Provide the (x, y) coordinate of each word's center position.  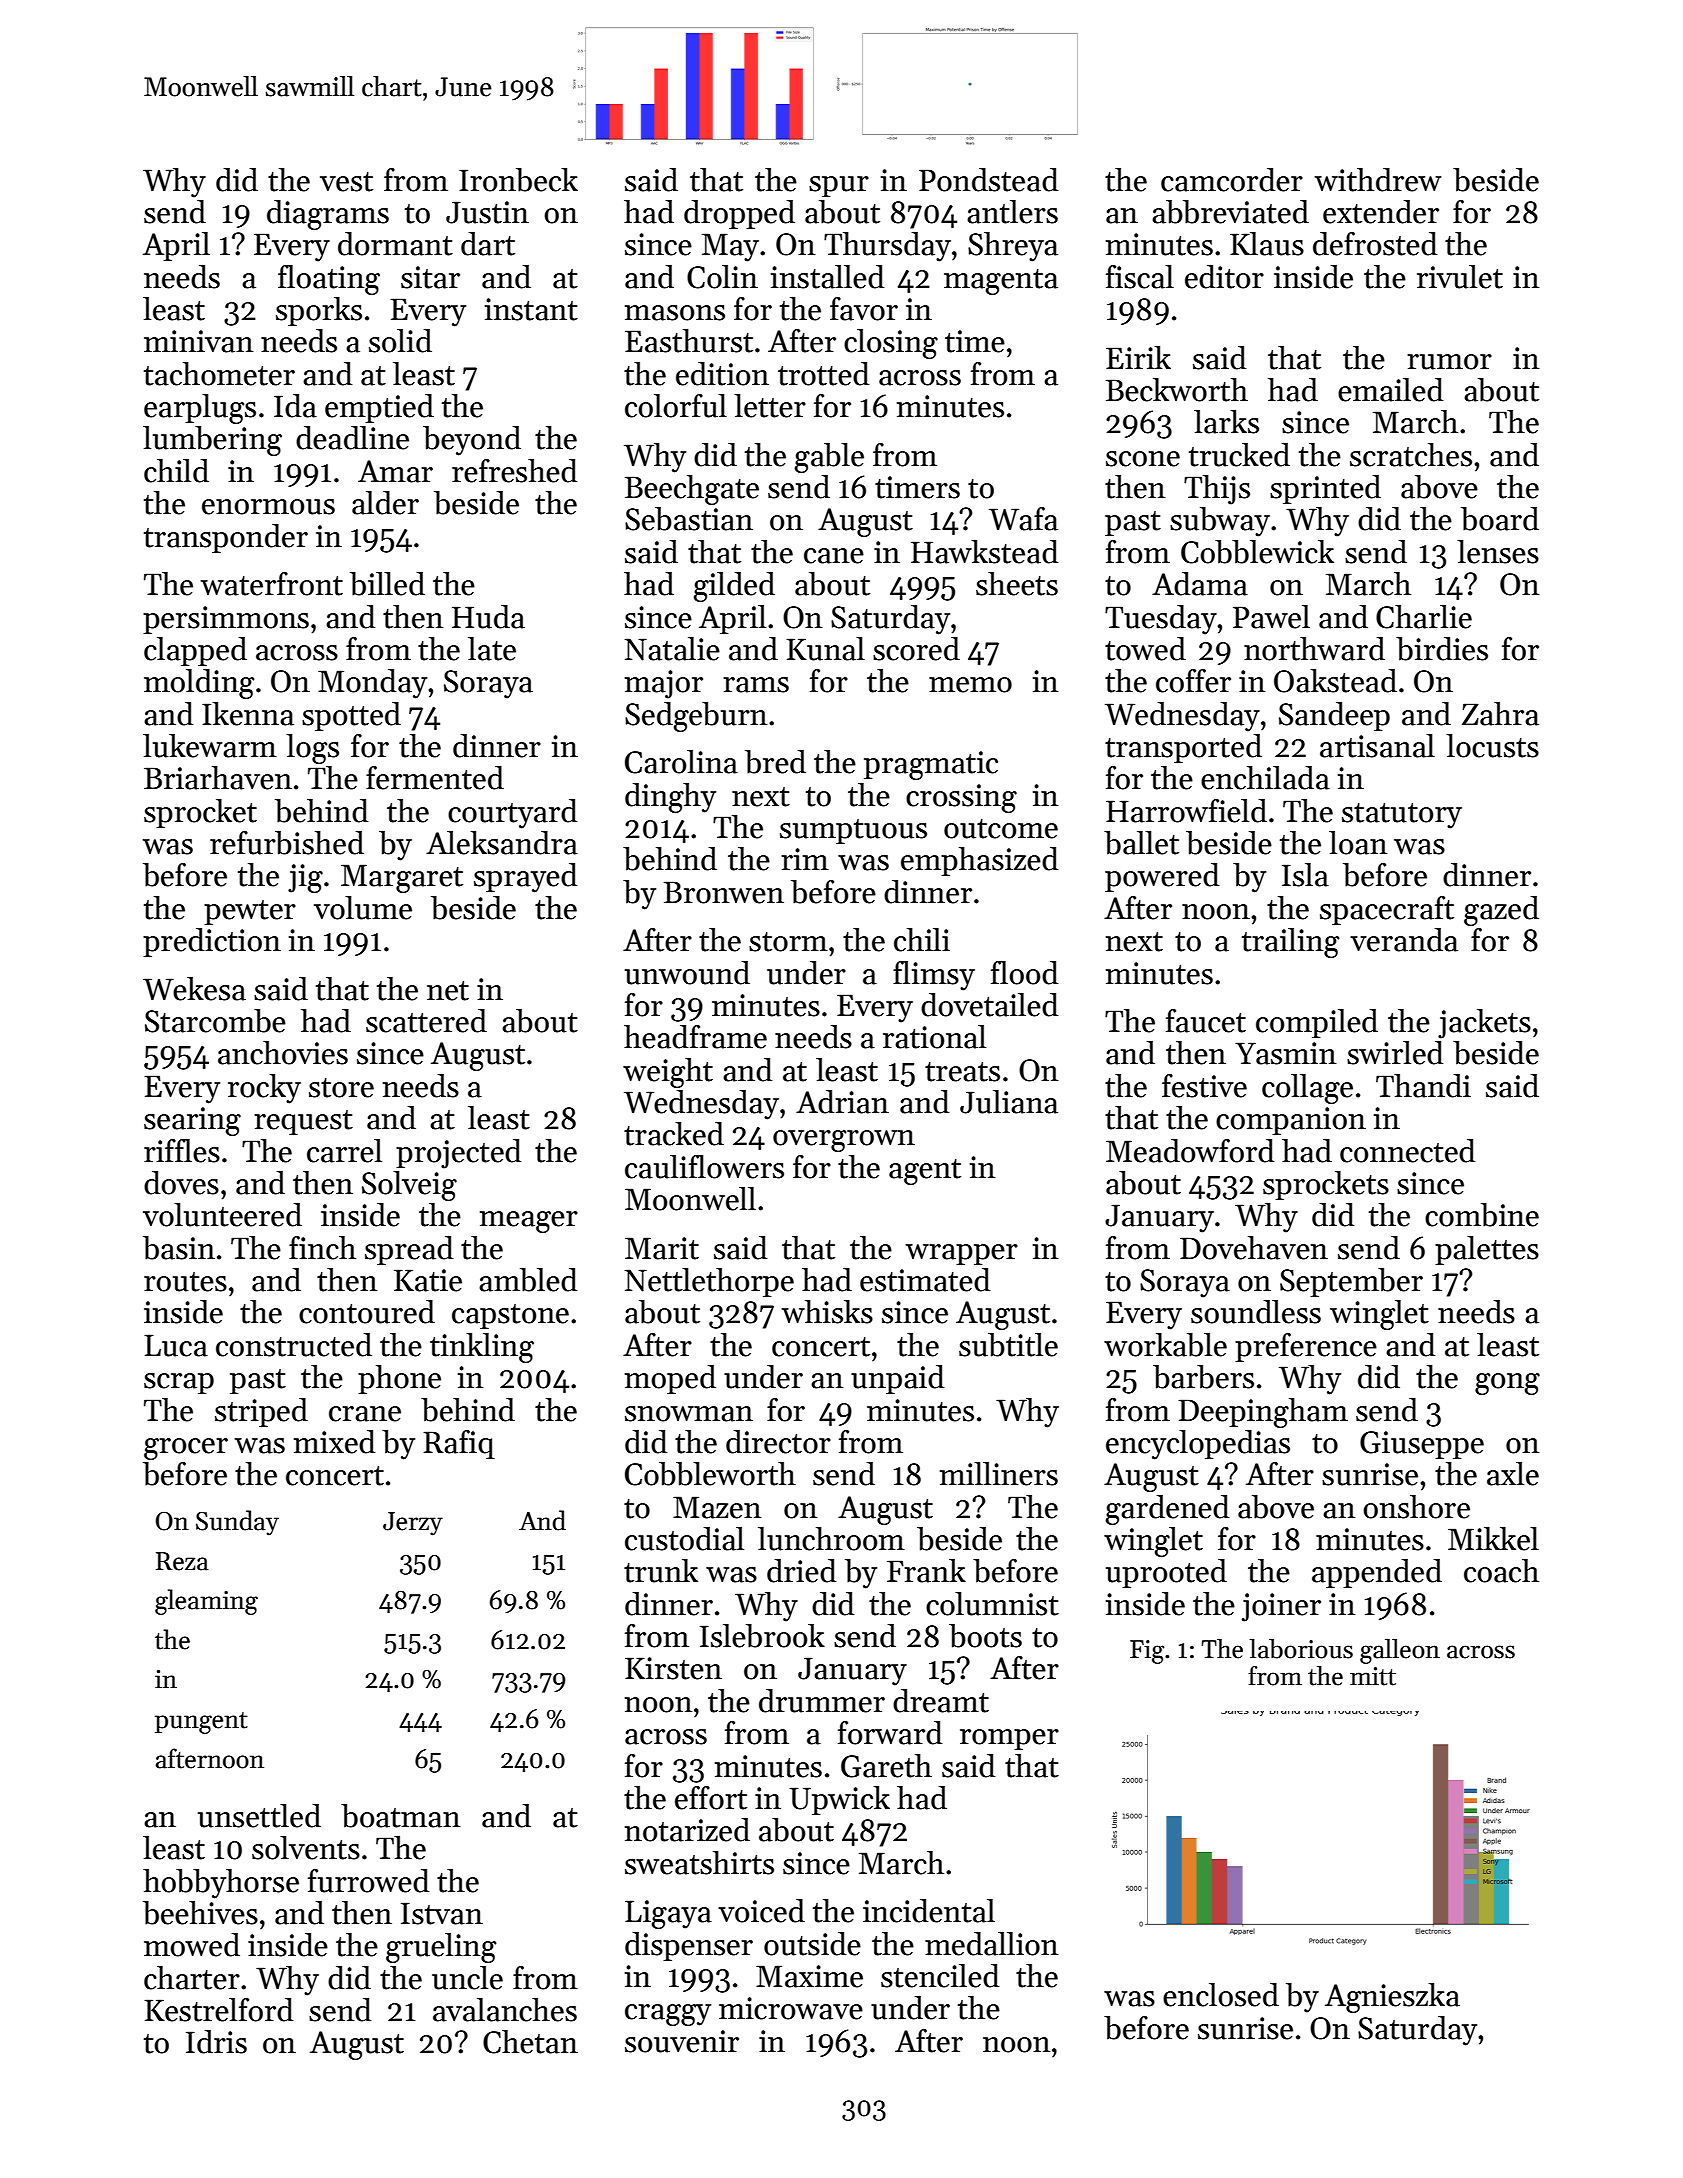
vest (346, 182)
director (778, 1442)
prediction (212, 942)
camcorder (1232, 180)
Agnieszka (1392, 1998)
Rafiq (459, 1444)
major (664, 684)
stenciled (940, 1976)
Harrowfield (1186, 811)
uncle (467, 1978)
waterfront (272, 584)
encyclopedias (1198, 1445)
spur (839, 186)
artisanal (1377, 746)
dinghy (670, 798)
